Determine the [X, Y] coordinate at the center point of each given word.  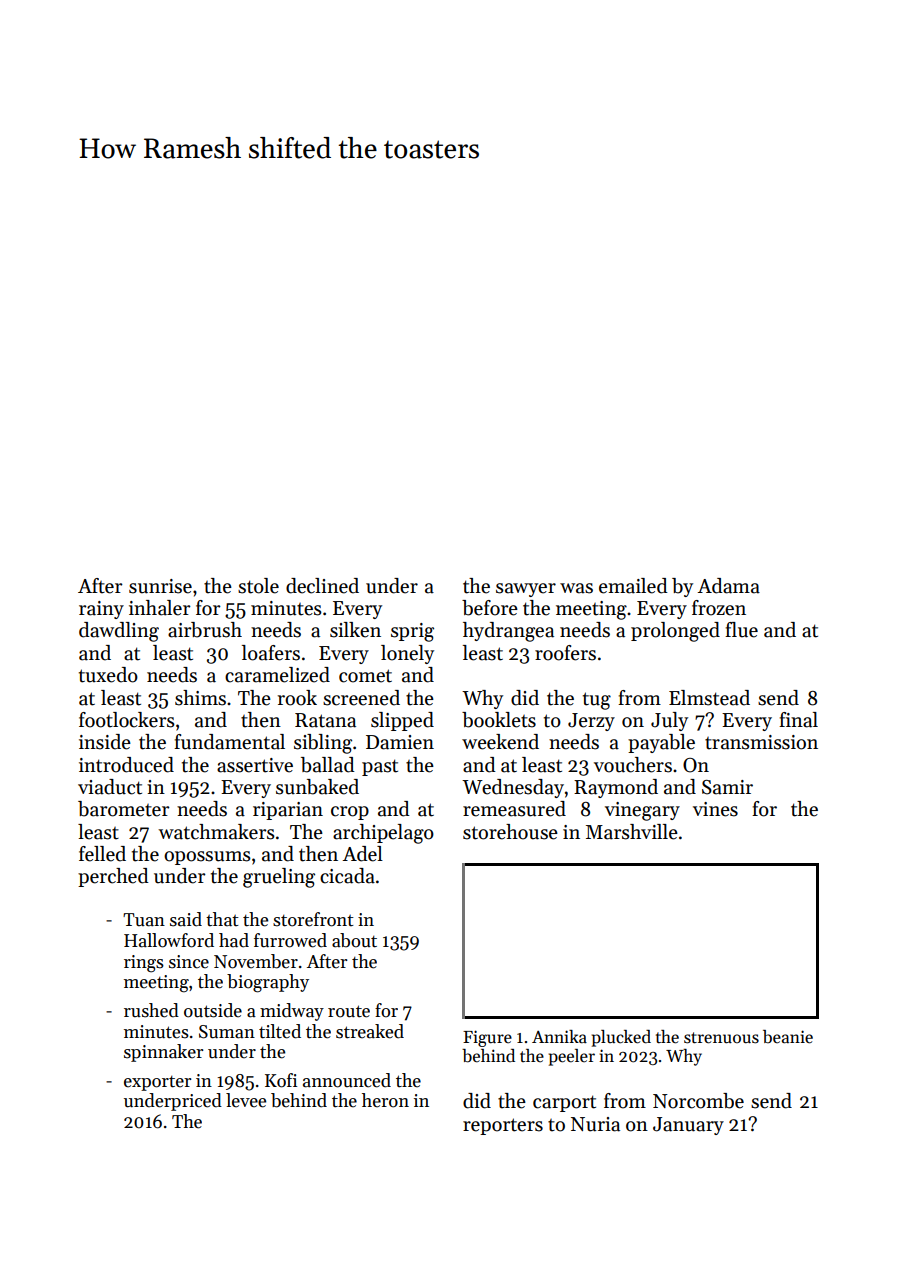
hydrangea [508, 632]
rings [144, 964]
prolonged [675, 632]
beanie [788, 1037]
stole [258, 586]
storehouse [510, 832]
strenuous [721, 1038]
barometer [124, 809]
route [349, 1011]
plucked [621, 1038]
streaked [370, 1031]
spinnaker [163, 1053]
